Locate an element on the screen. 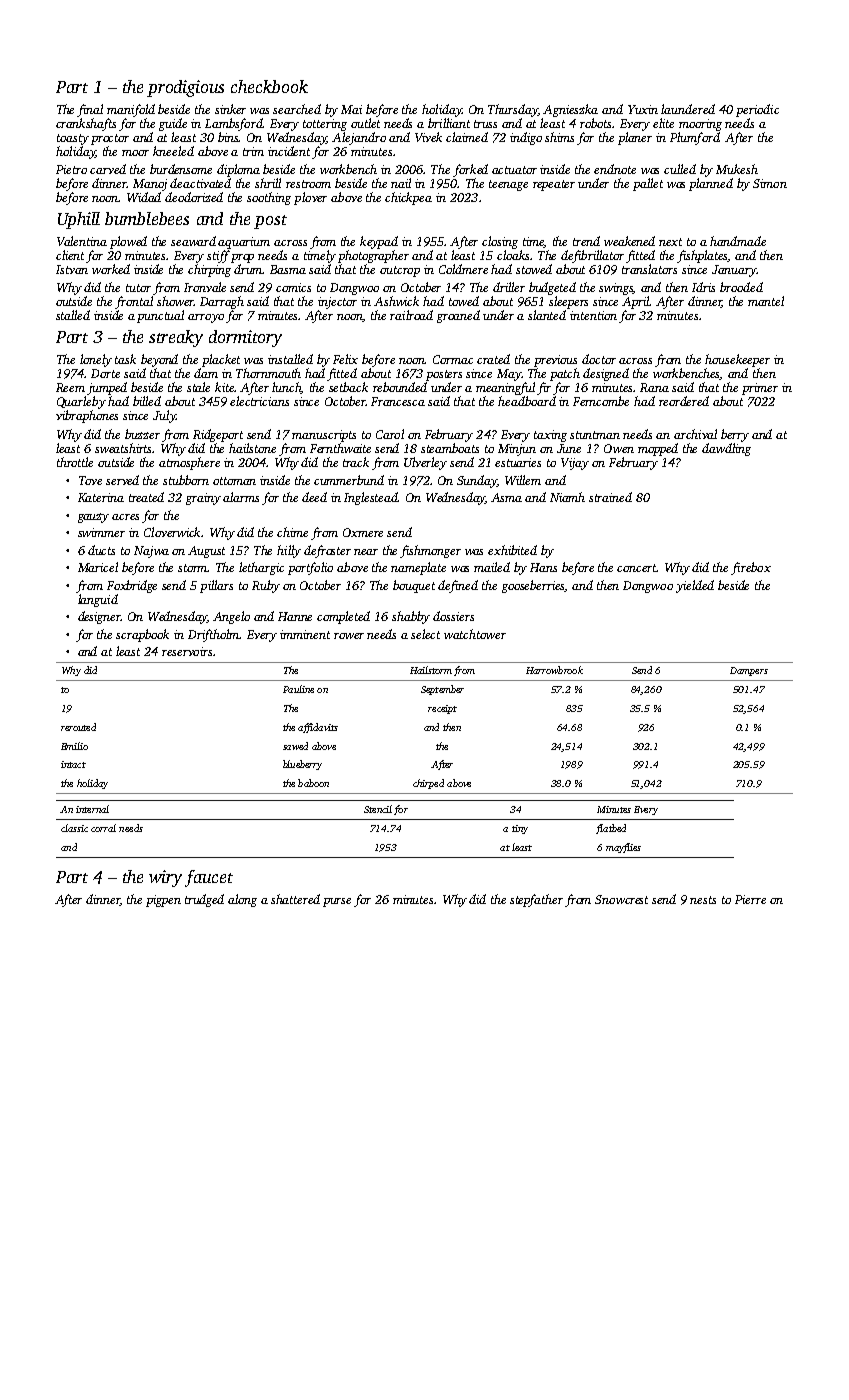 Image resolution: width=849 pixels, height=1400 pixels. outlet is located at coordinates (365, 123).
